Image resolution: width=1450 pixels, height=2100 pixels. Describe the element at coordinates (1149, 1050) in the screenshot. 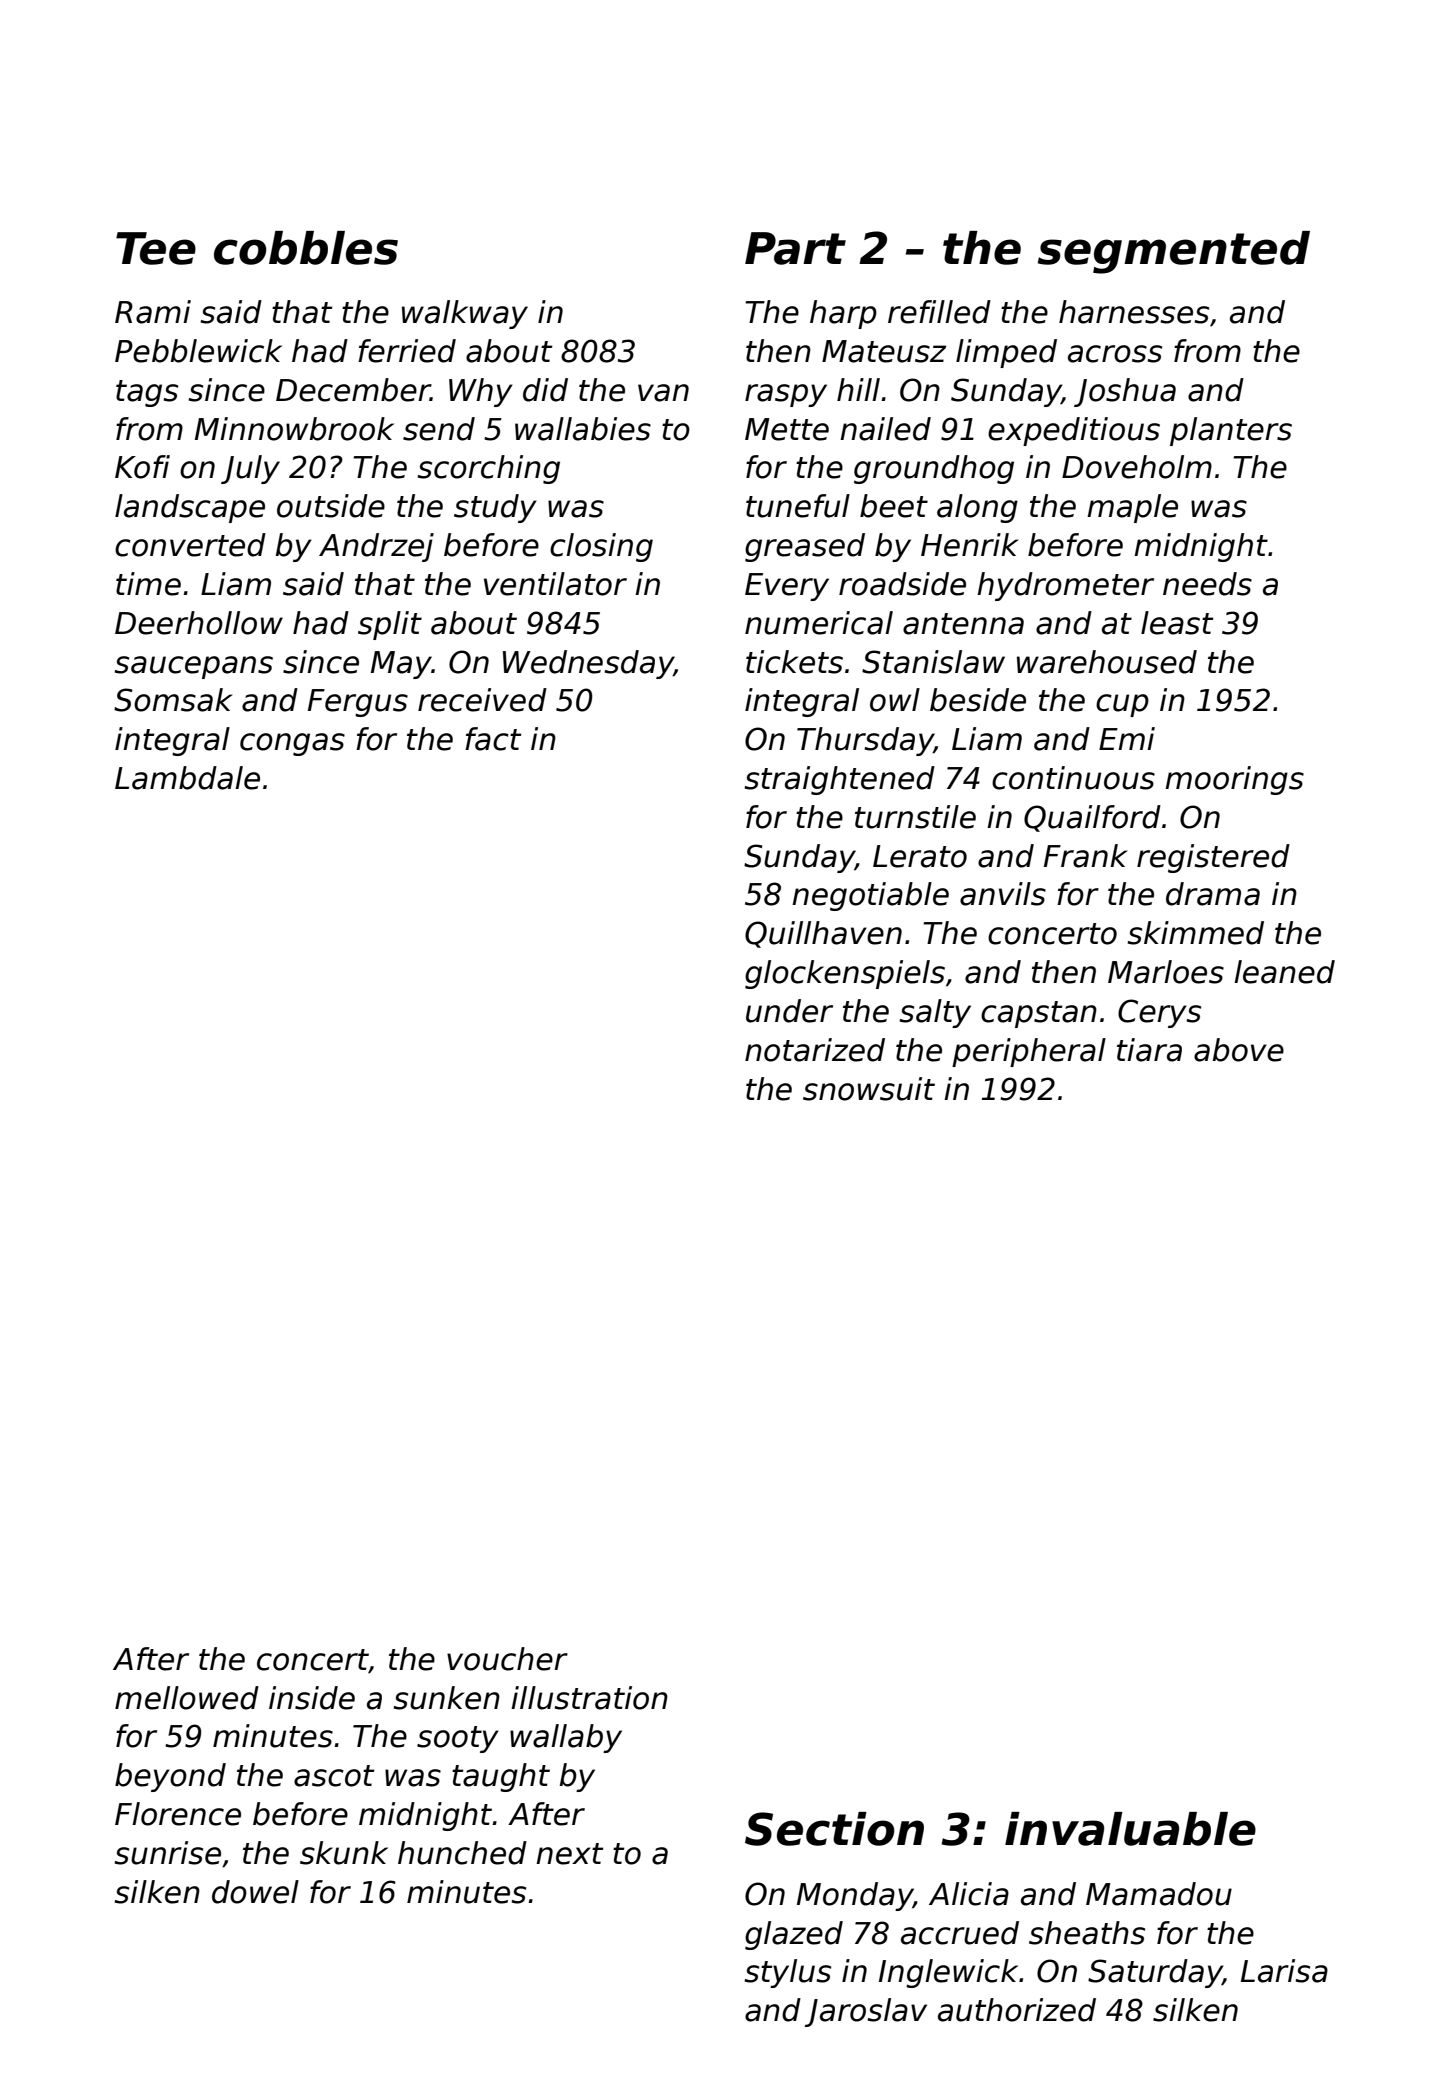

I see `tiara` at that location.
